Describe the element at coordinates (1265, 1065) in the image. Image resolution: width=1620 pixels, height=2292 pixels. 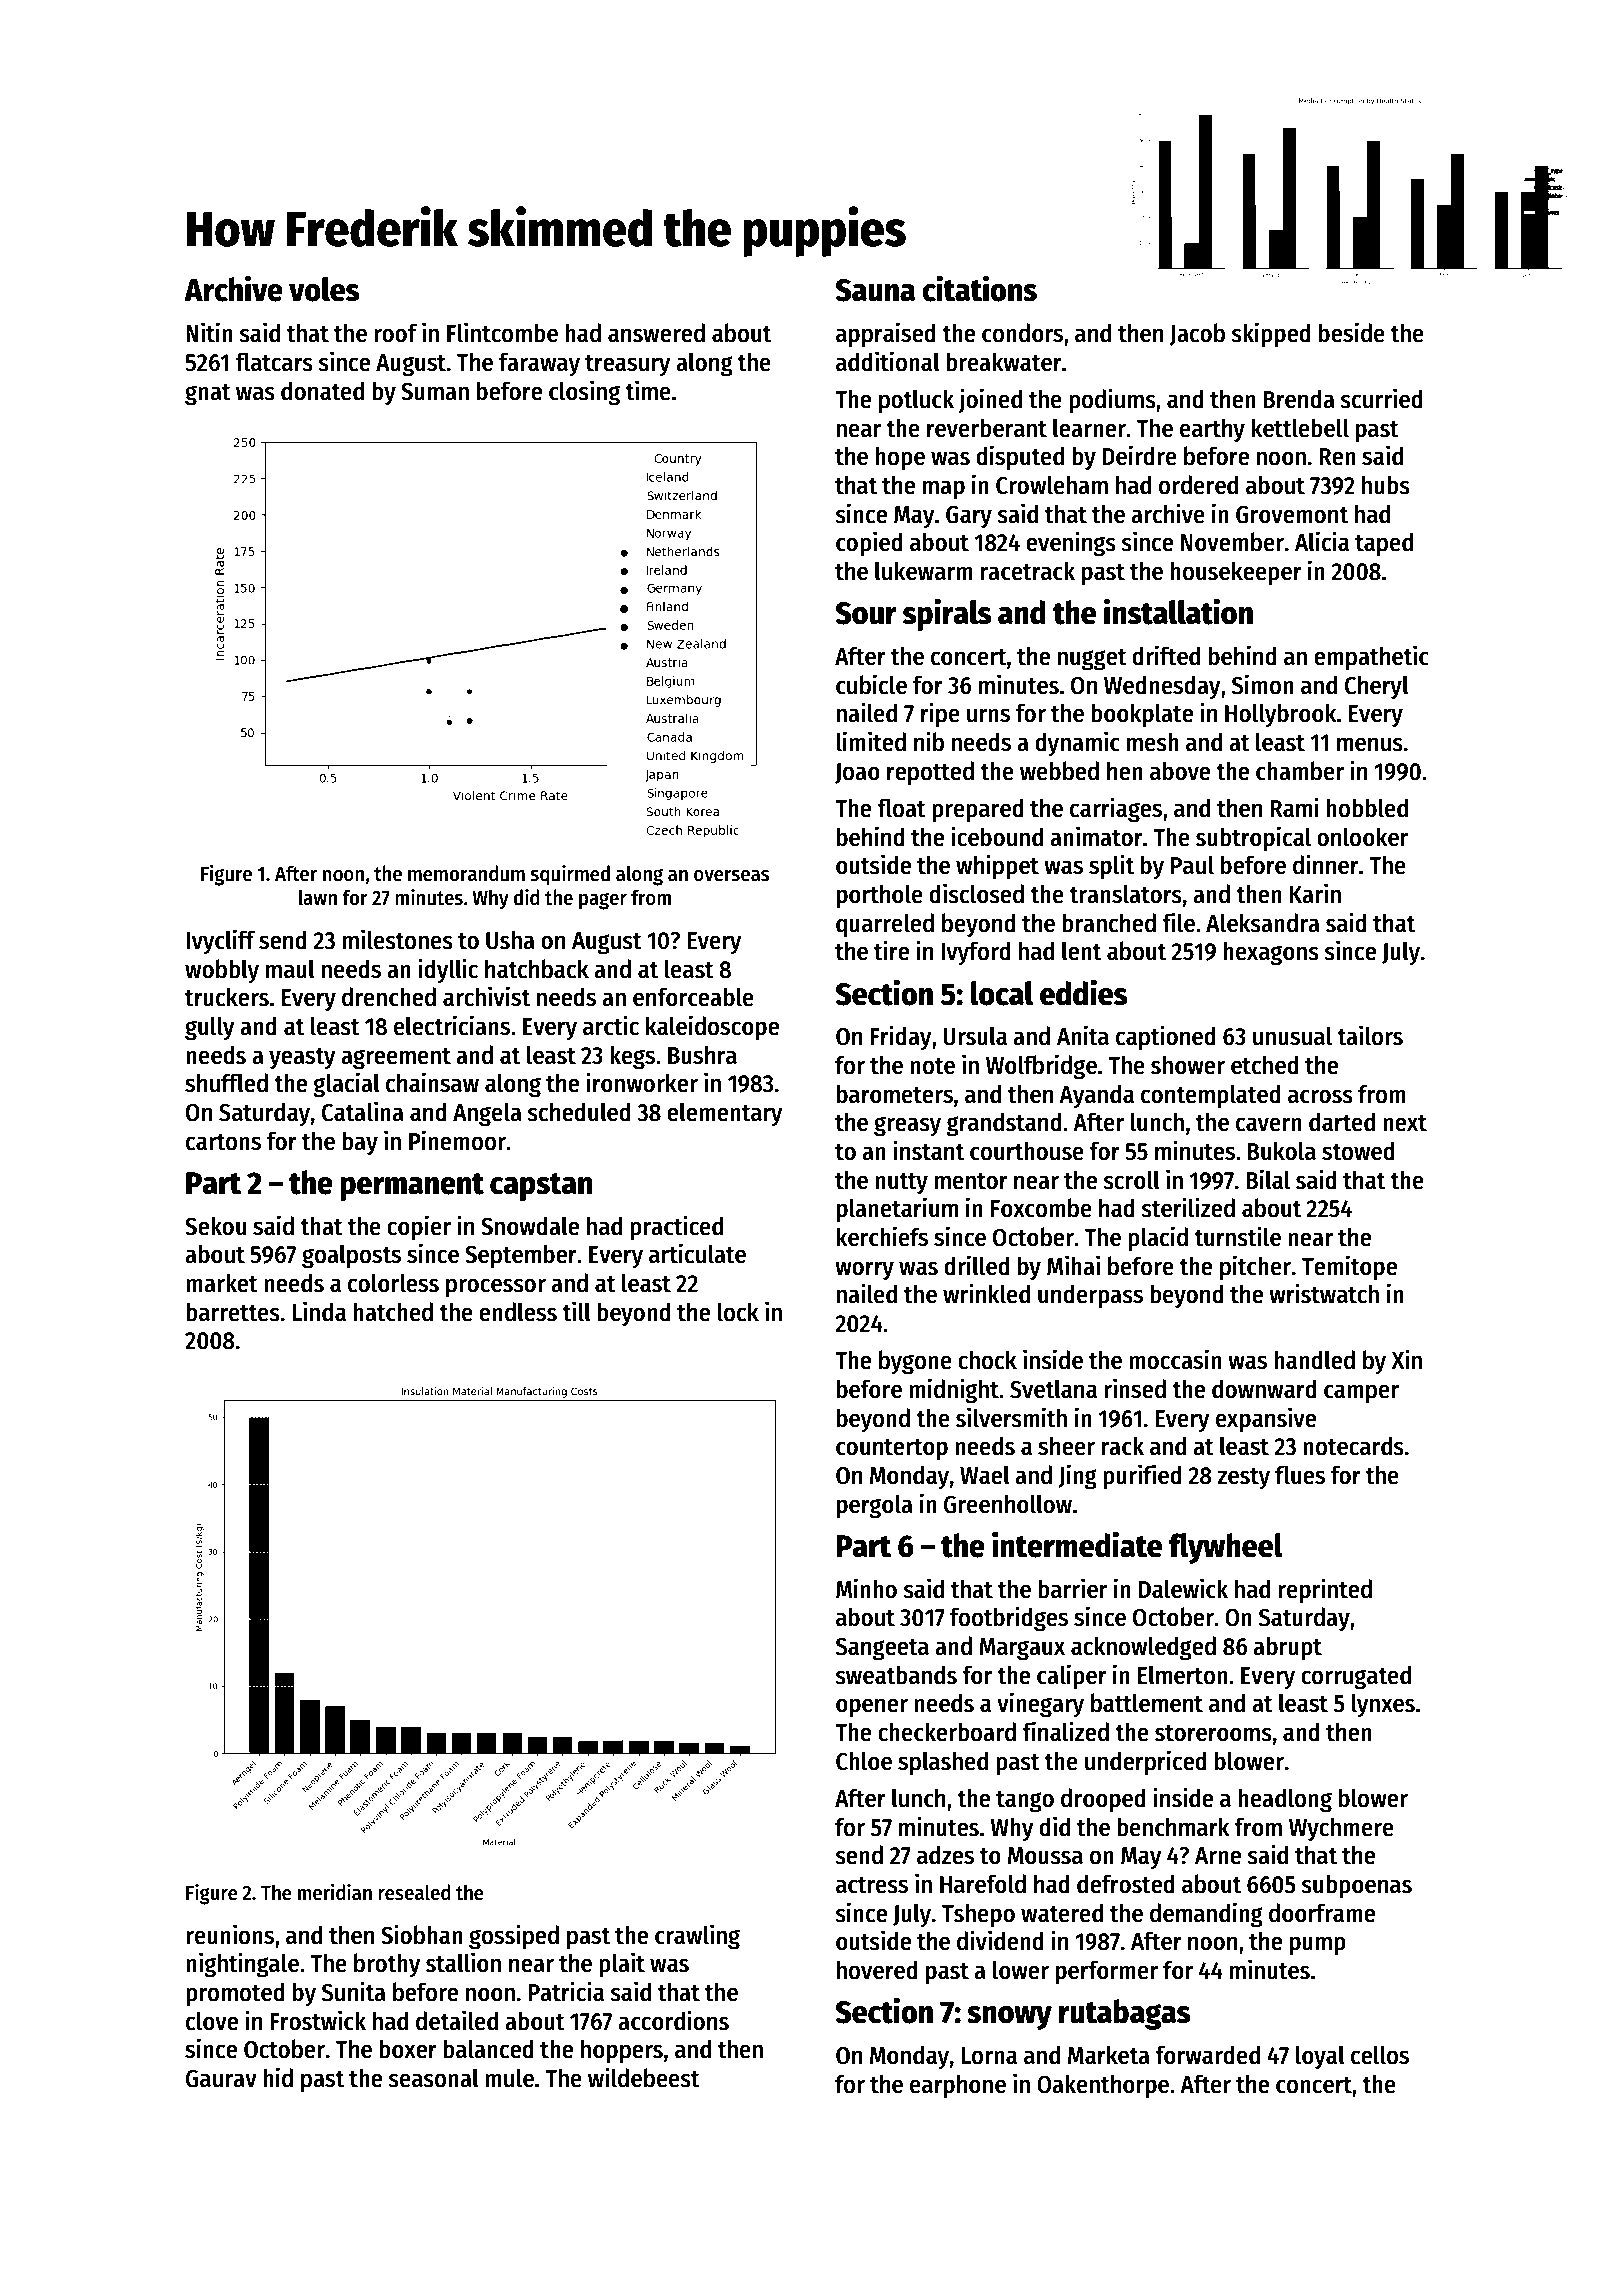
I see `etched` at that location.
